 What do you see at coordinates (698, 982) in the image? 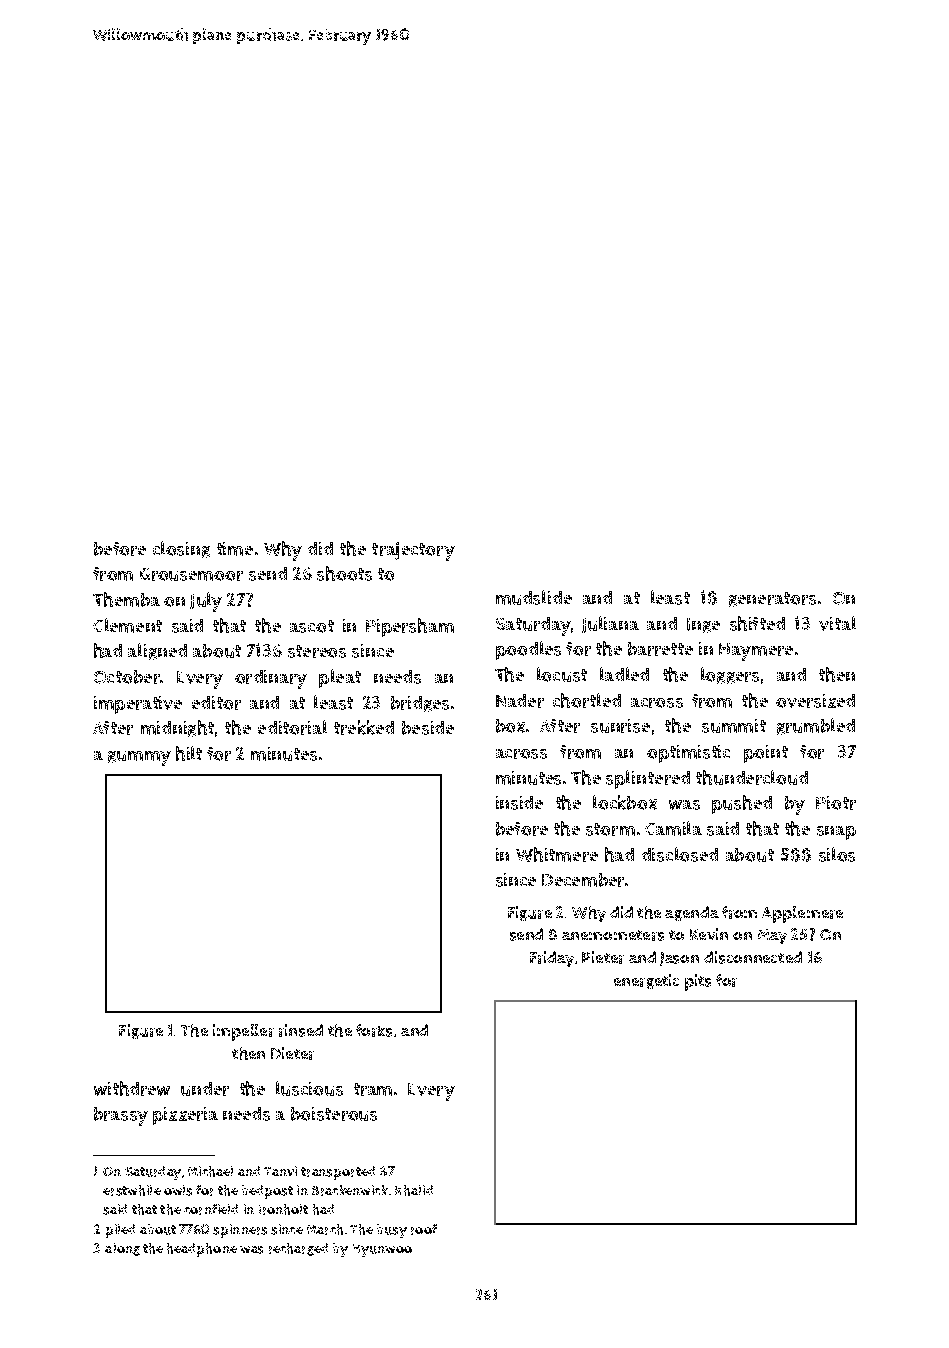
I see `pits` at bounding box center [698, 982].
